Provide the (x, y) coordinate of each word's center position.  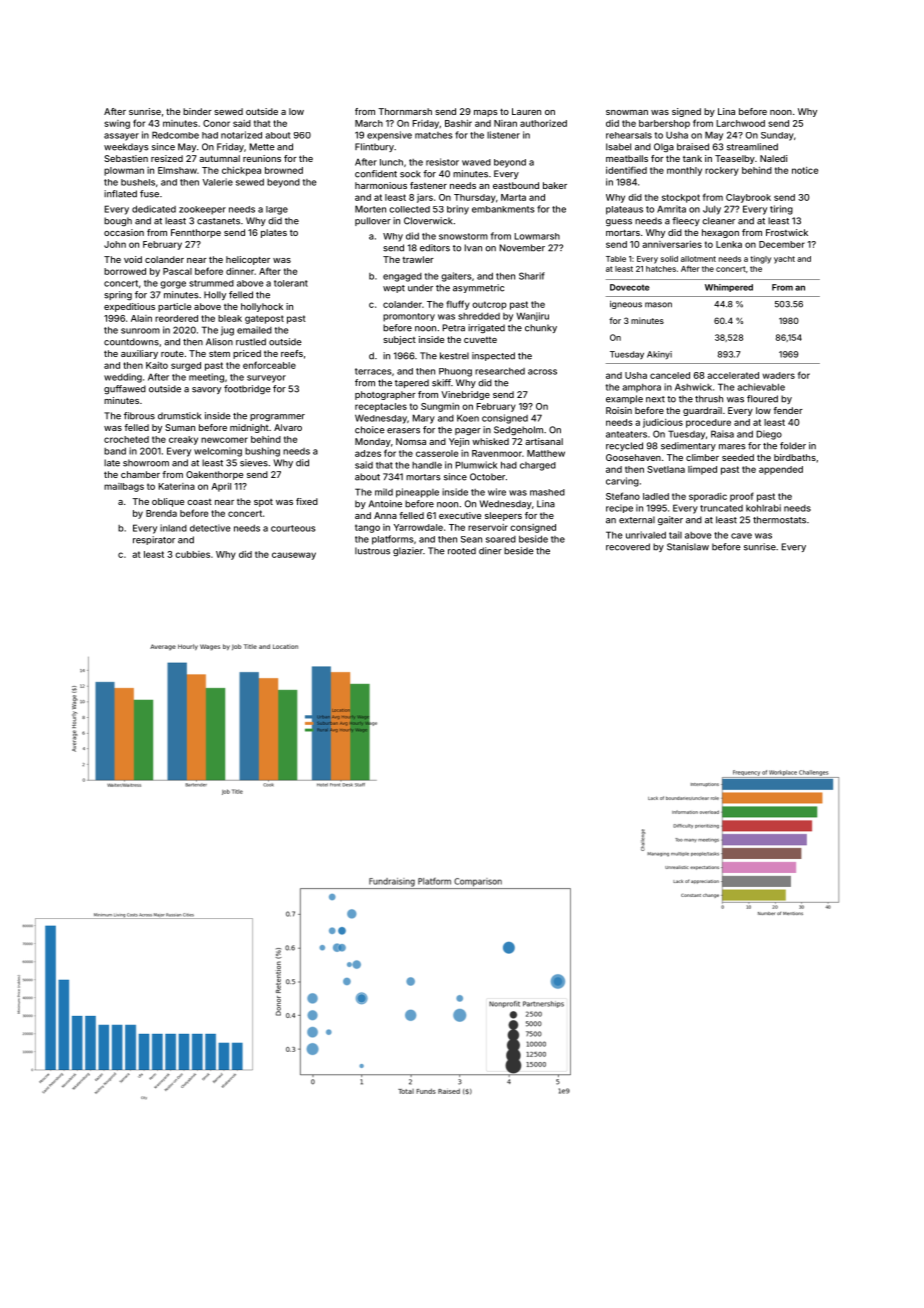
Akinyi (659, 355)
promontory (409, 317)
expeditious (129, 307)
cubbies (192, 554)
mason (658, 305)
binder (197, 111)
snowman (627, 112)
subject (399, 340)
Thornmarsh (405, 111)
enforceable (269, 365)
